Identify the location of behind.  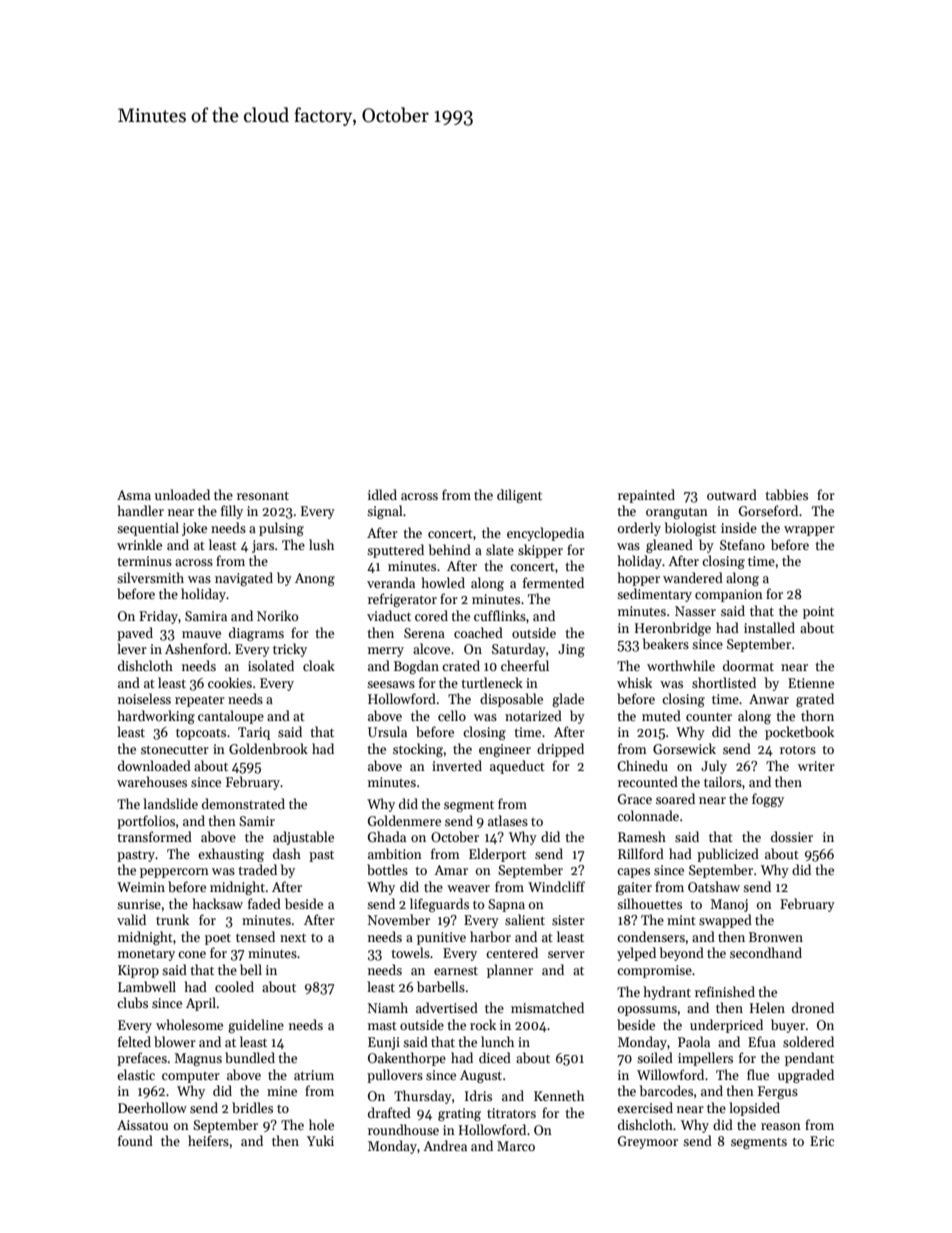
(450, 549).
